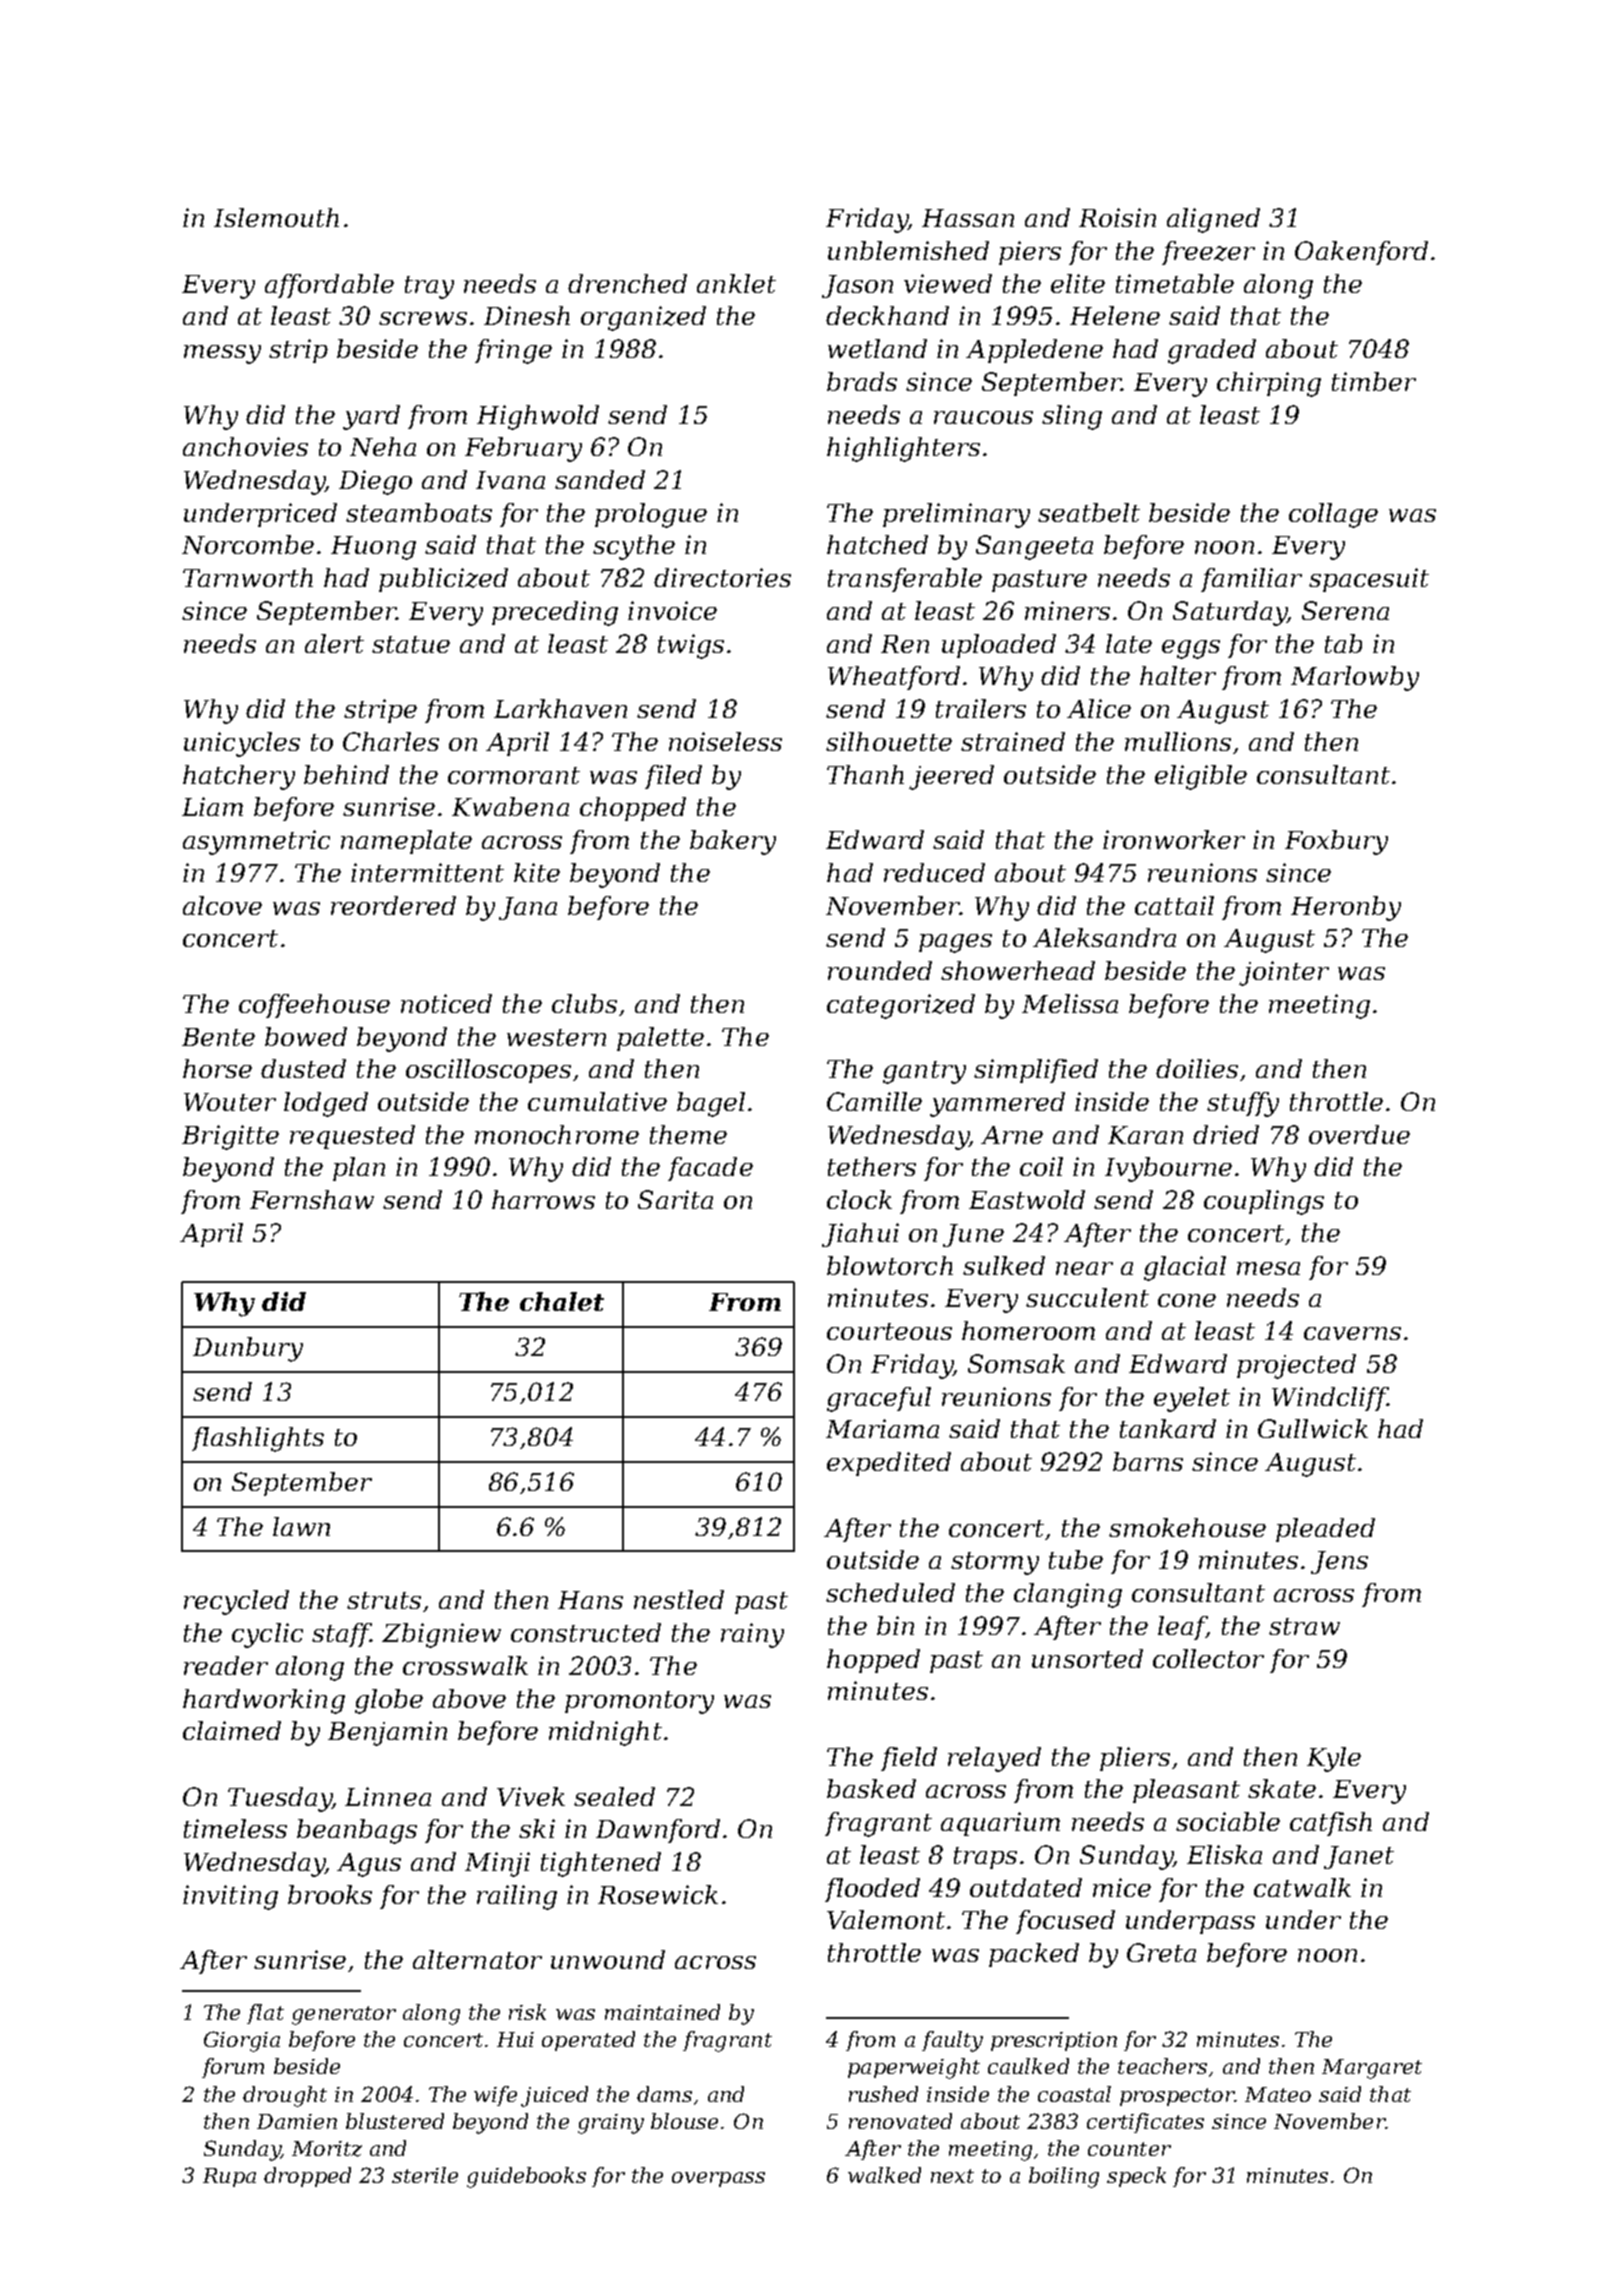 This screenshot has height=2292, width=1620. Describe the element at coordinates (427, 872) in the screenshot. I see `intermittent` at that location.
